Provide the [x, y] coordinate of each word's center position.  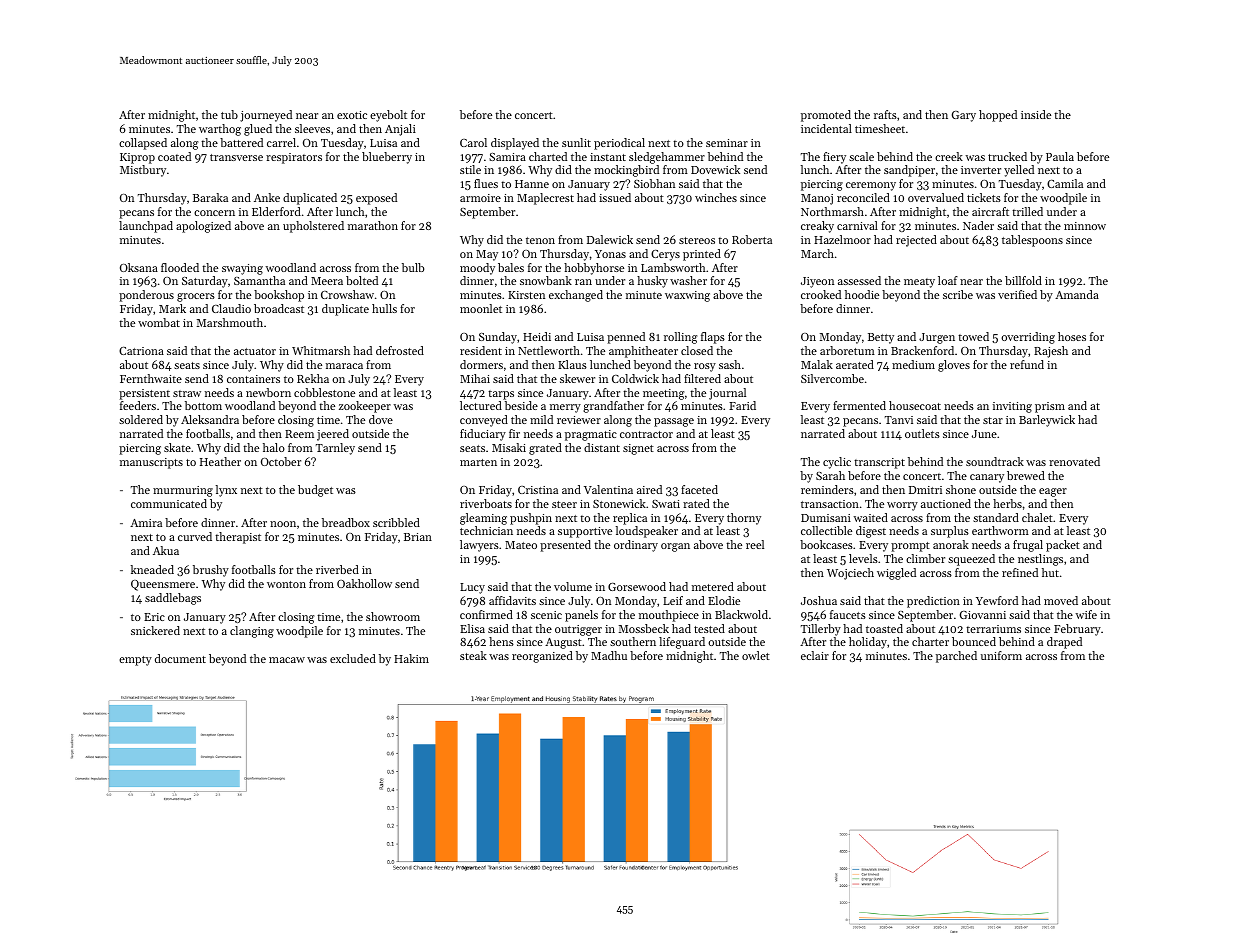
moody [477, 269]
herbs [1007, 503]
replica [630, 519]
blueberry [387, 158]
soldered [141, 419]
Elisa [472, 628]
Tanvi [899, 420]
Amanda [1077, 294]
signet [638, 449]
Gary [964, 116]
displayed [515, 144]
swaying [242, 269]
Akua [166, 550]
